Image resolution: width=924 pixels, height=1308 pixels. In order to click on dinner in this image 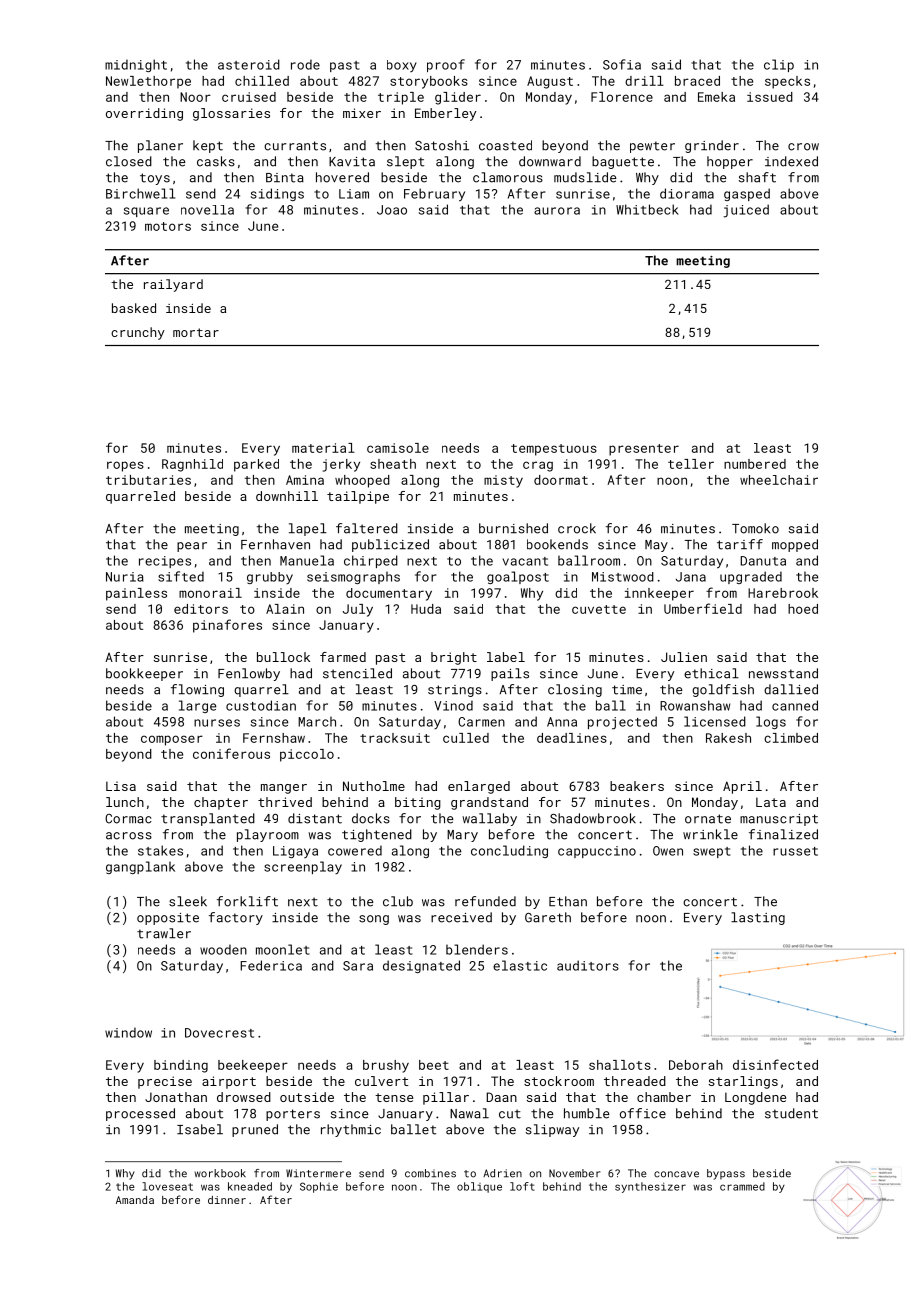, I will do `click(227, 1200)`.
